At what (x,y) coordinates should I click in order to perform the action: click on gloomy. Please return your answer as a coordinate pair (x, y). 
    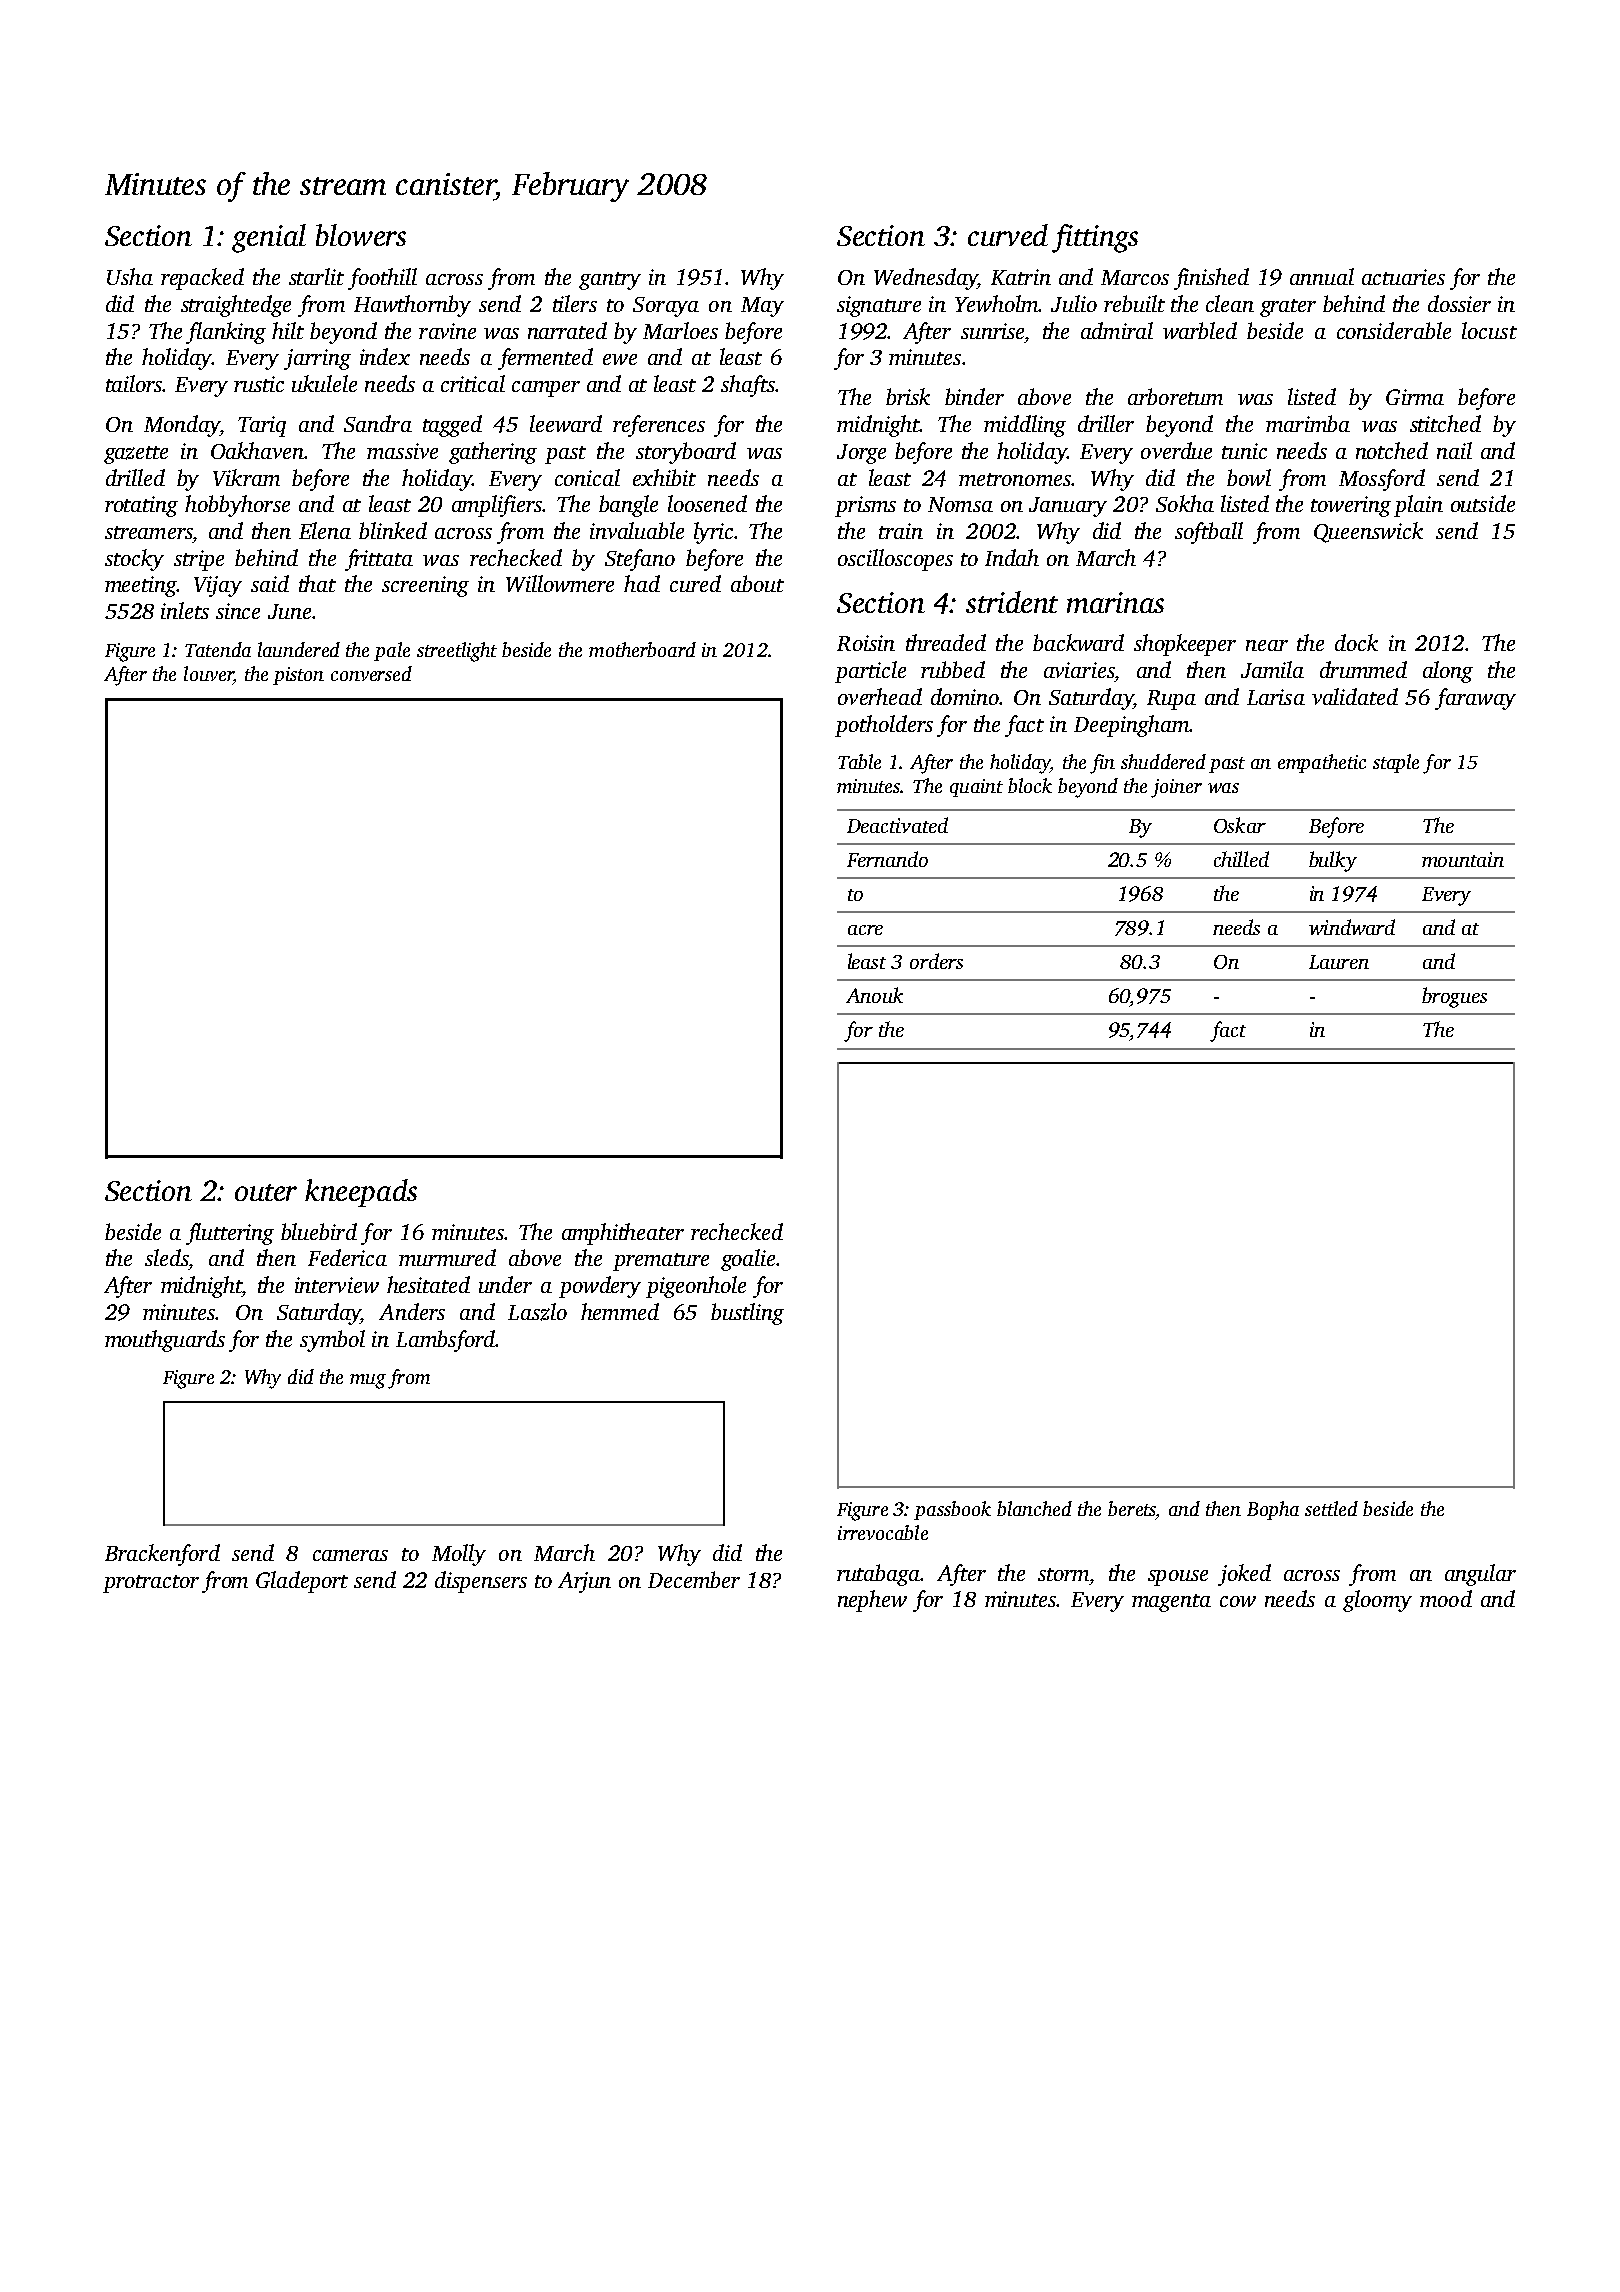
    Looking at the image, I should click on (1377, 1601).
